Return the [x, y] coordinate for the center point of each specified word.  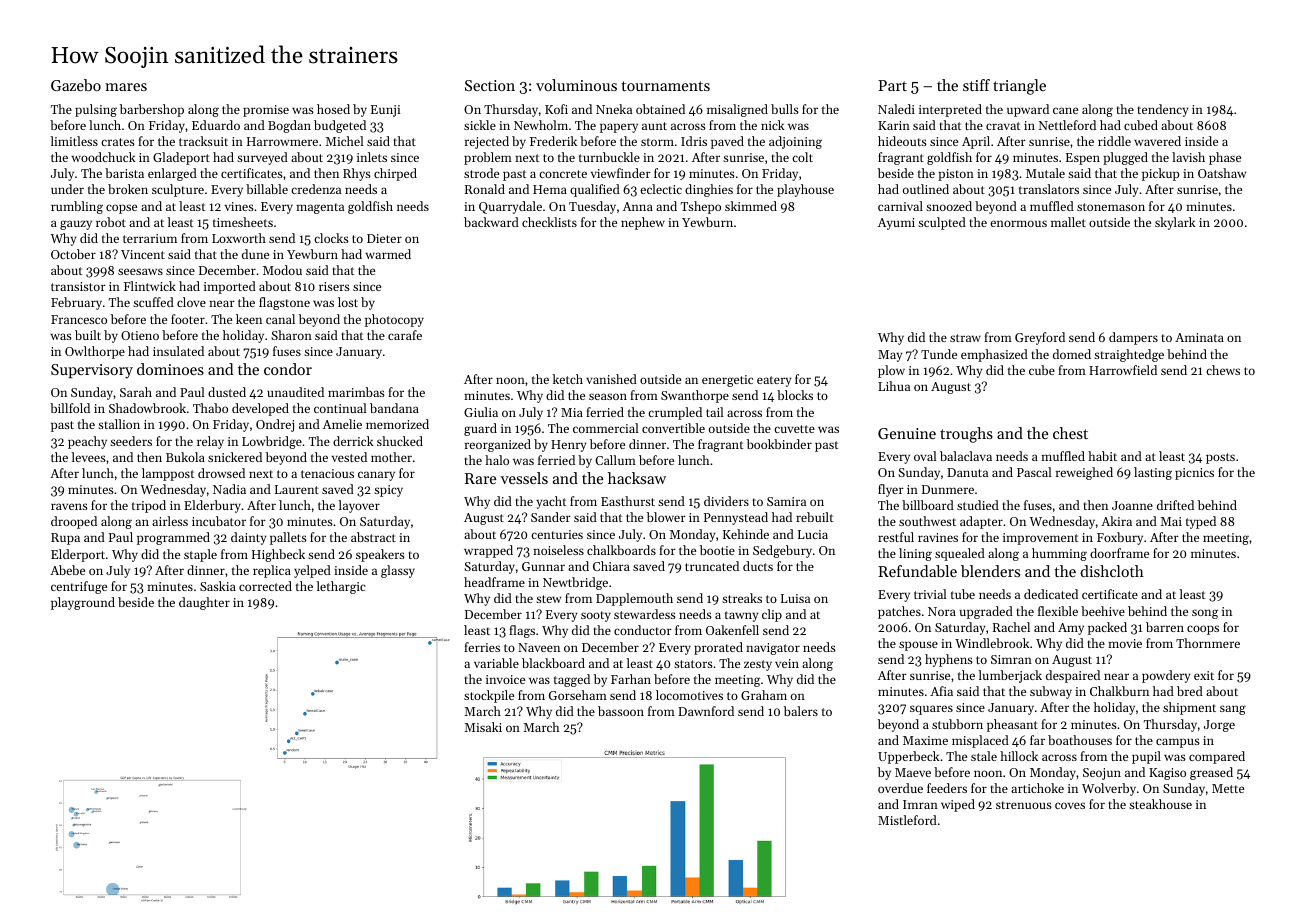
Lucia [813, 534]
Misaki [483, 727]
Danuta [967, 472]
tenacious [327, 473]
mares [126, 87]
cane [1065, 110]
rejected [487, 142]
